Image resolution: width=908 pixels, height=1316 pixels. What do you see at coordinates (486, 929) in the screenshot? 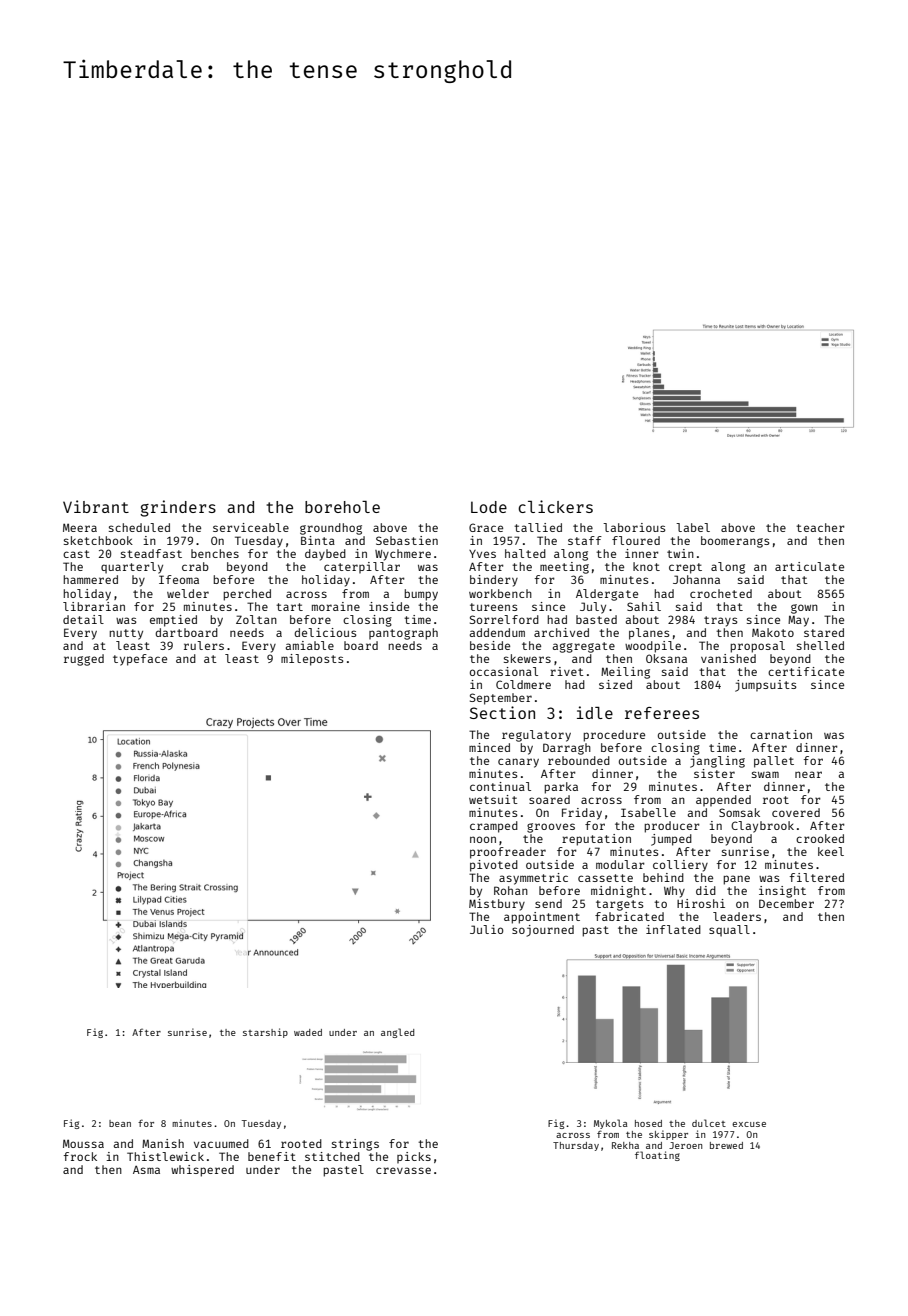
I see `Julio` at bounding box center [486, 929].
